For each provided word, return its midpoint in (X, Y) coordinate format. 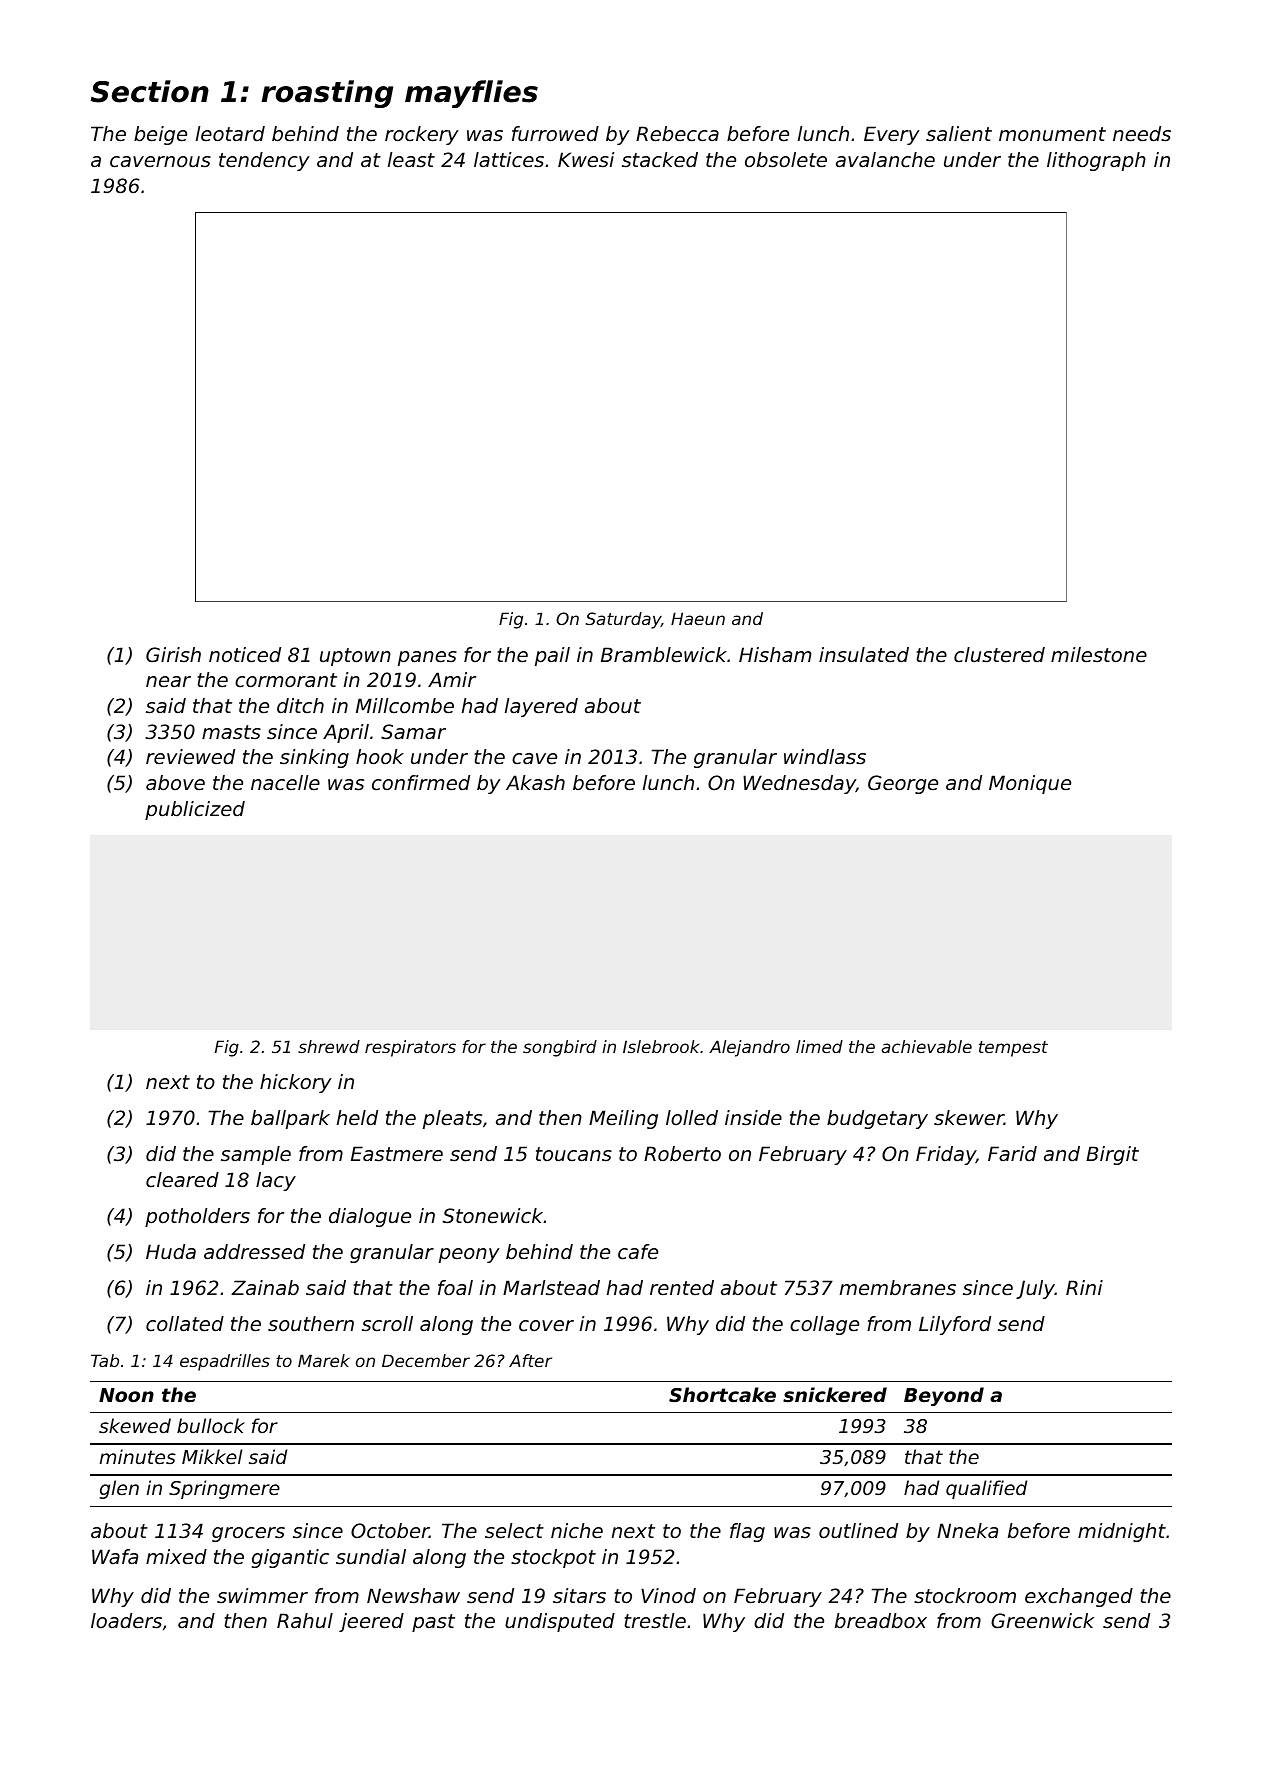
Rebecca (677, 134)
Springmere (224, 1489)
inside (753, 1118)
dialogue (370, 1217)
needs (1142, 134)
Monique (1030, 784)
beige (160, 135)
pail (552, 656)
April (346, 733)
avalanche (885, 160)
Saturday (623, 620)
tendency (264, 161)
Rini (1084, 1287)
